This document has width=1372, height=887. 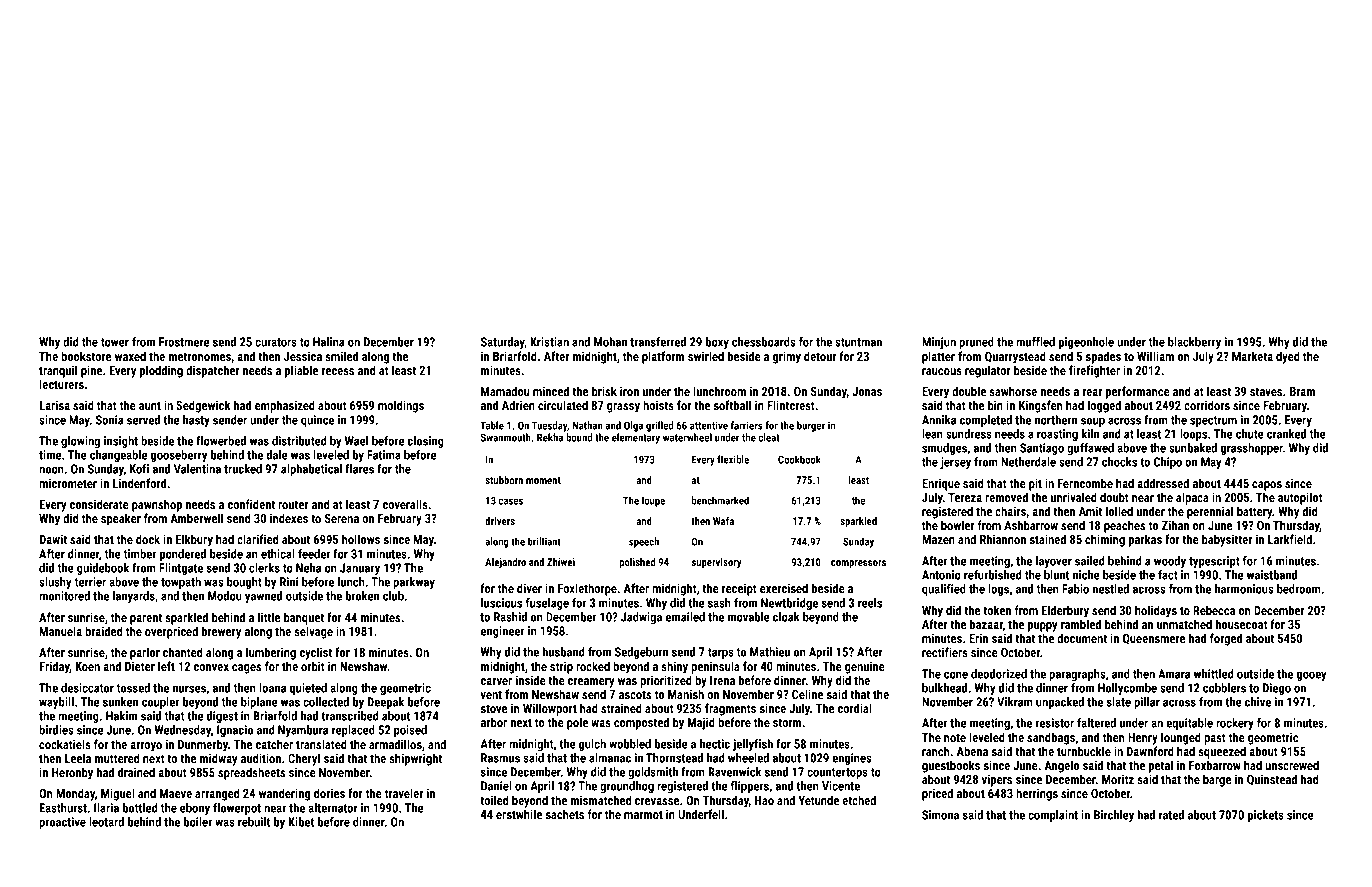 I want to click on typescript, so click(x=1214, y=562).
